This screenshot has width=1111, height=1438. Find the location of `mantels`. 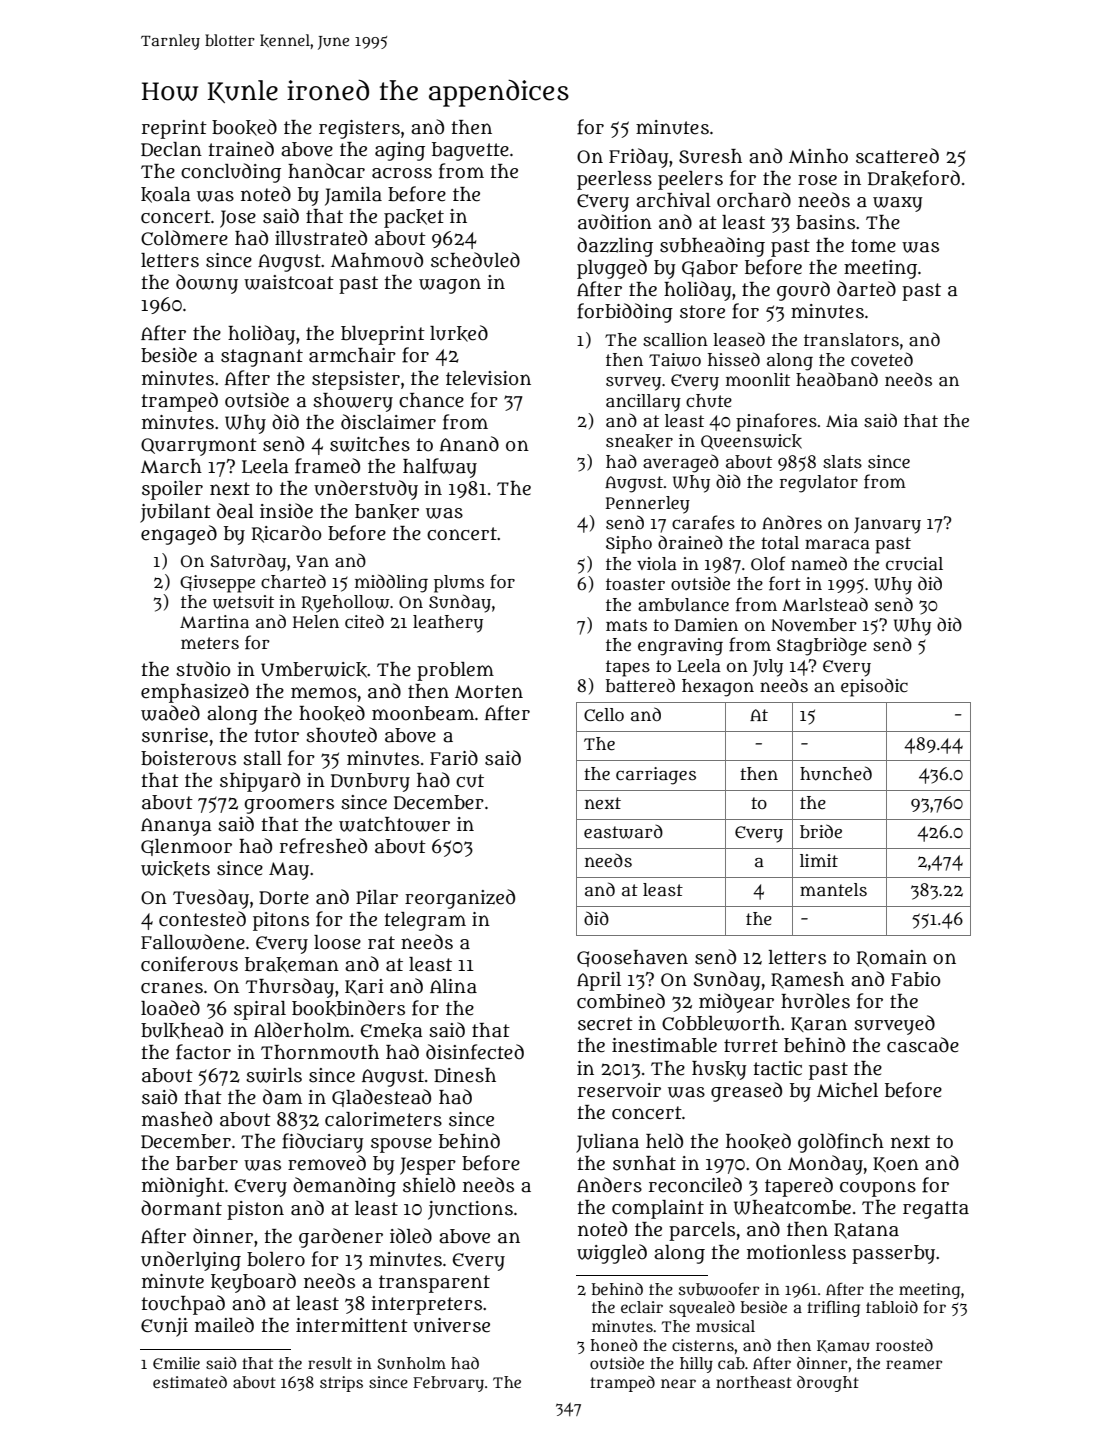

mantels is located at coordinates (833, 890).
